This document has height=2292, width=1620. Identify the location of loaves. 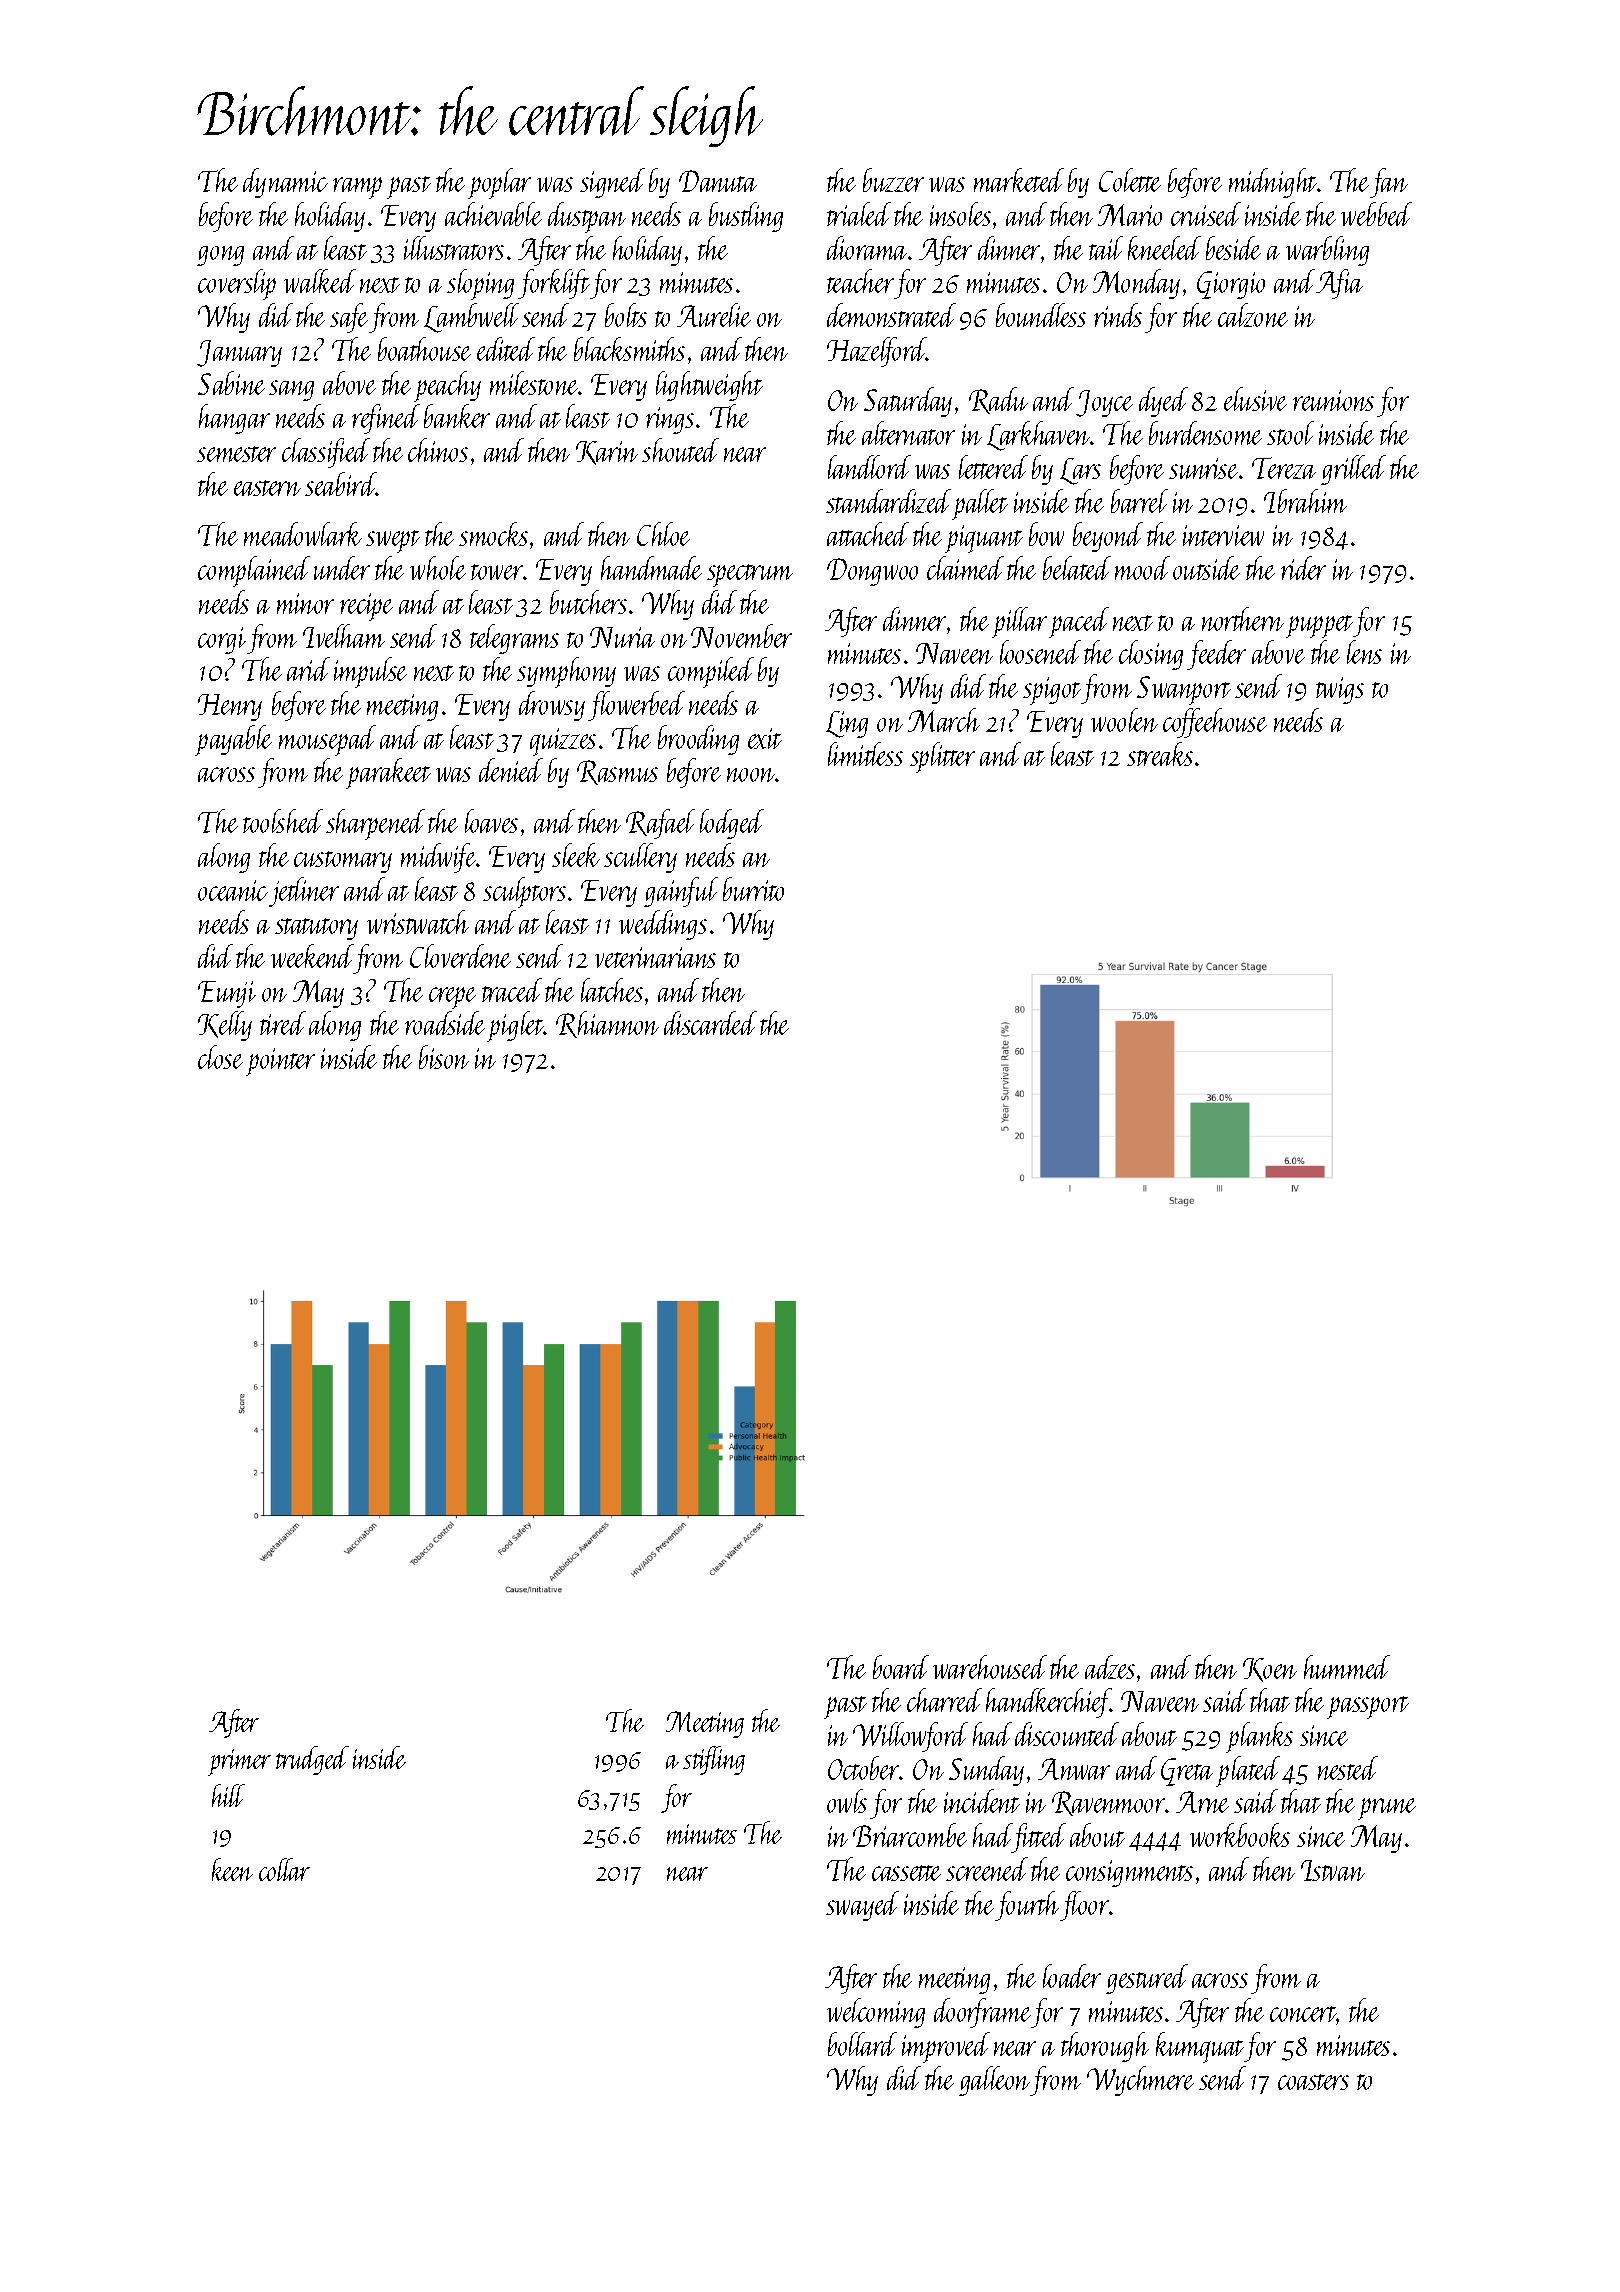
(491, 821).
